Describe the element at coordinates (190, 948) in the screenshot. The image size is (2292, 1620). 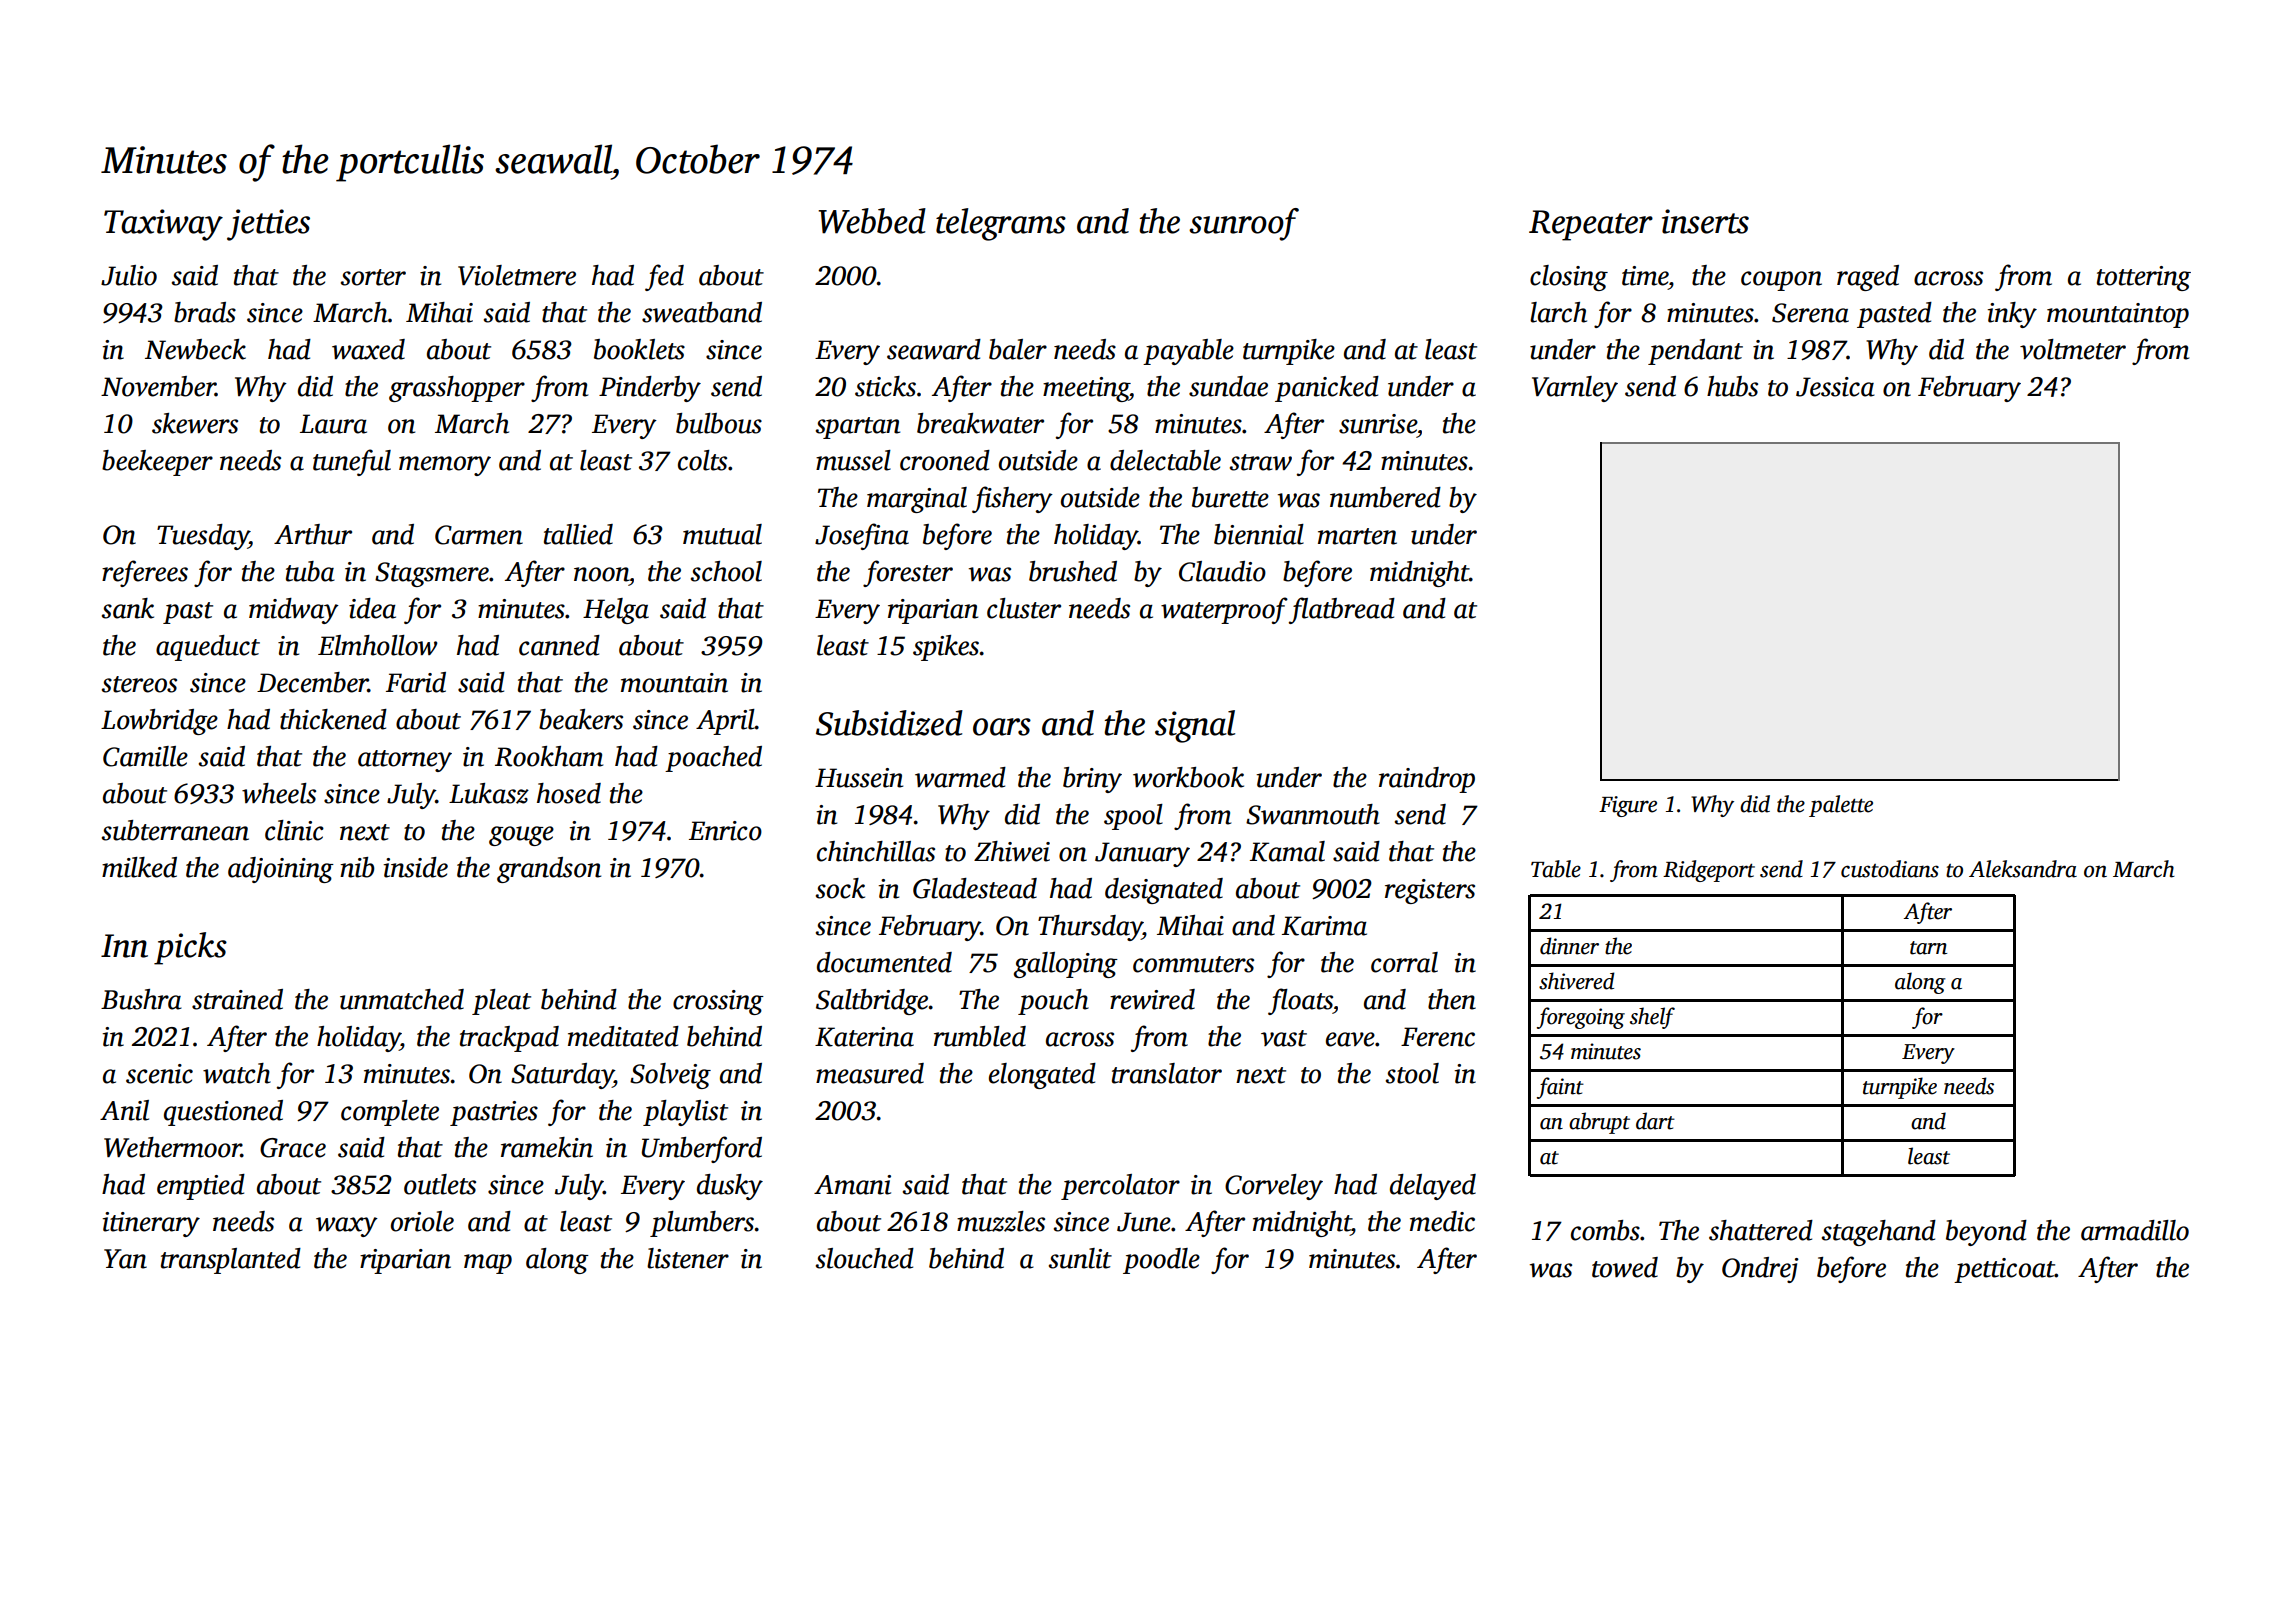
I see `picks` at that location.
